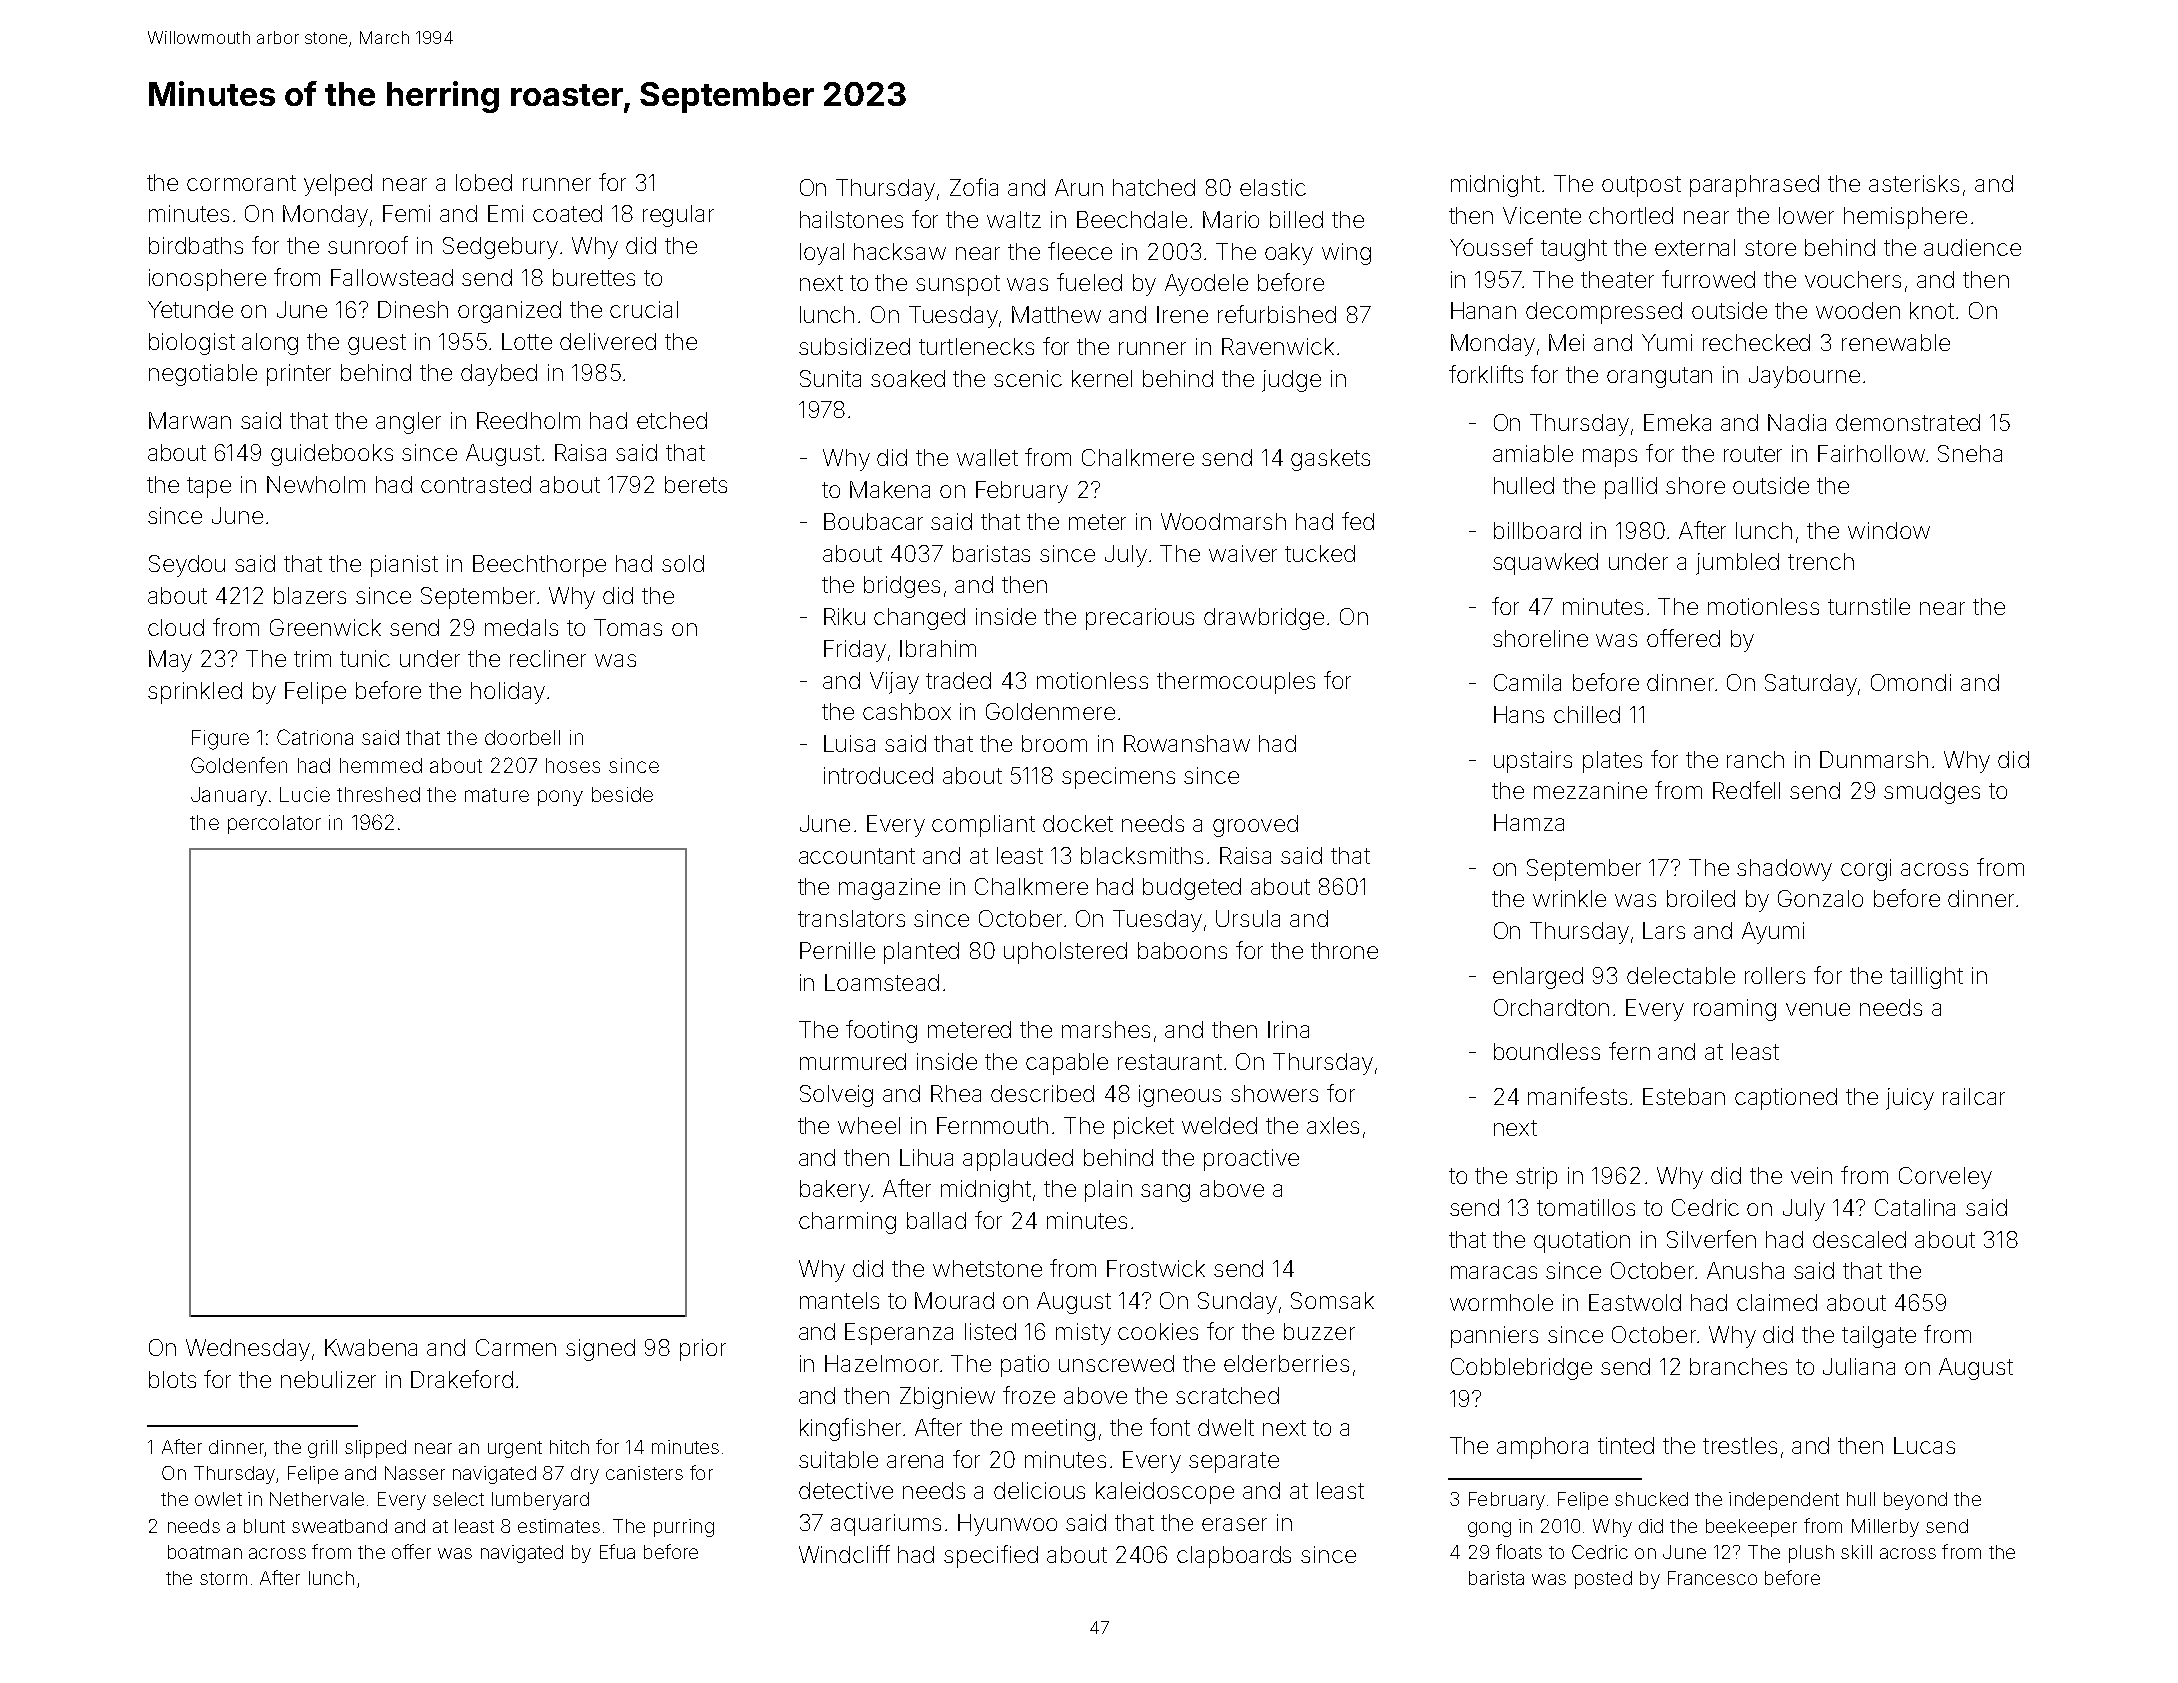  Describe the element at coordinates (1859, 1366) in the screenshot. I see `Juliana` at that location.
